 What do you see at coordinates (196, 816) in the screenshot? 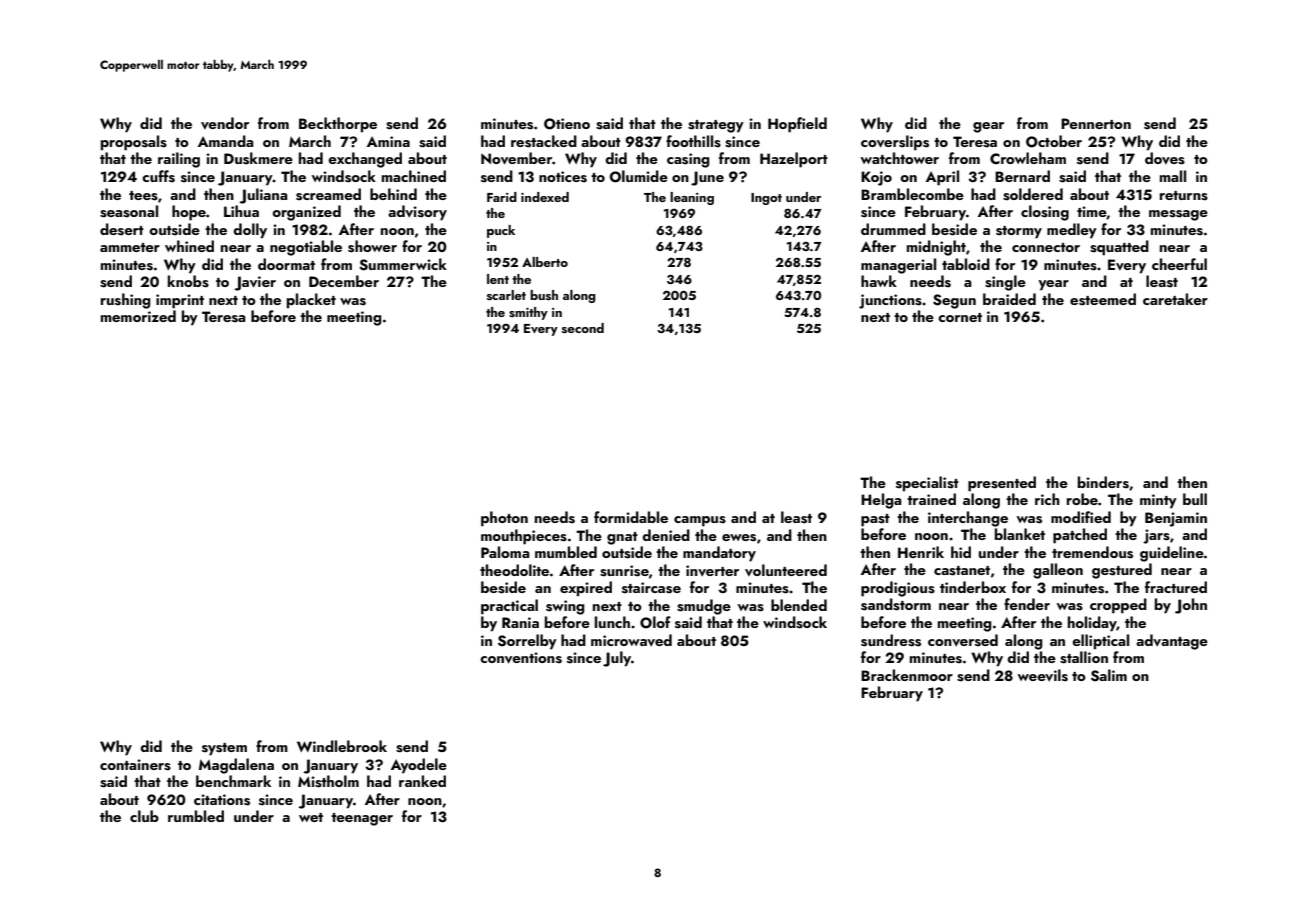
I see `rumbled` at bounding box center [196, 816].
